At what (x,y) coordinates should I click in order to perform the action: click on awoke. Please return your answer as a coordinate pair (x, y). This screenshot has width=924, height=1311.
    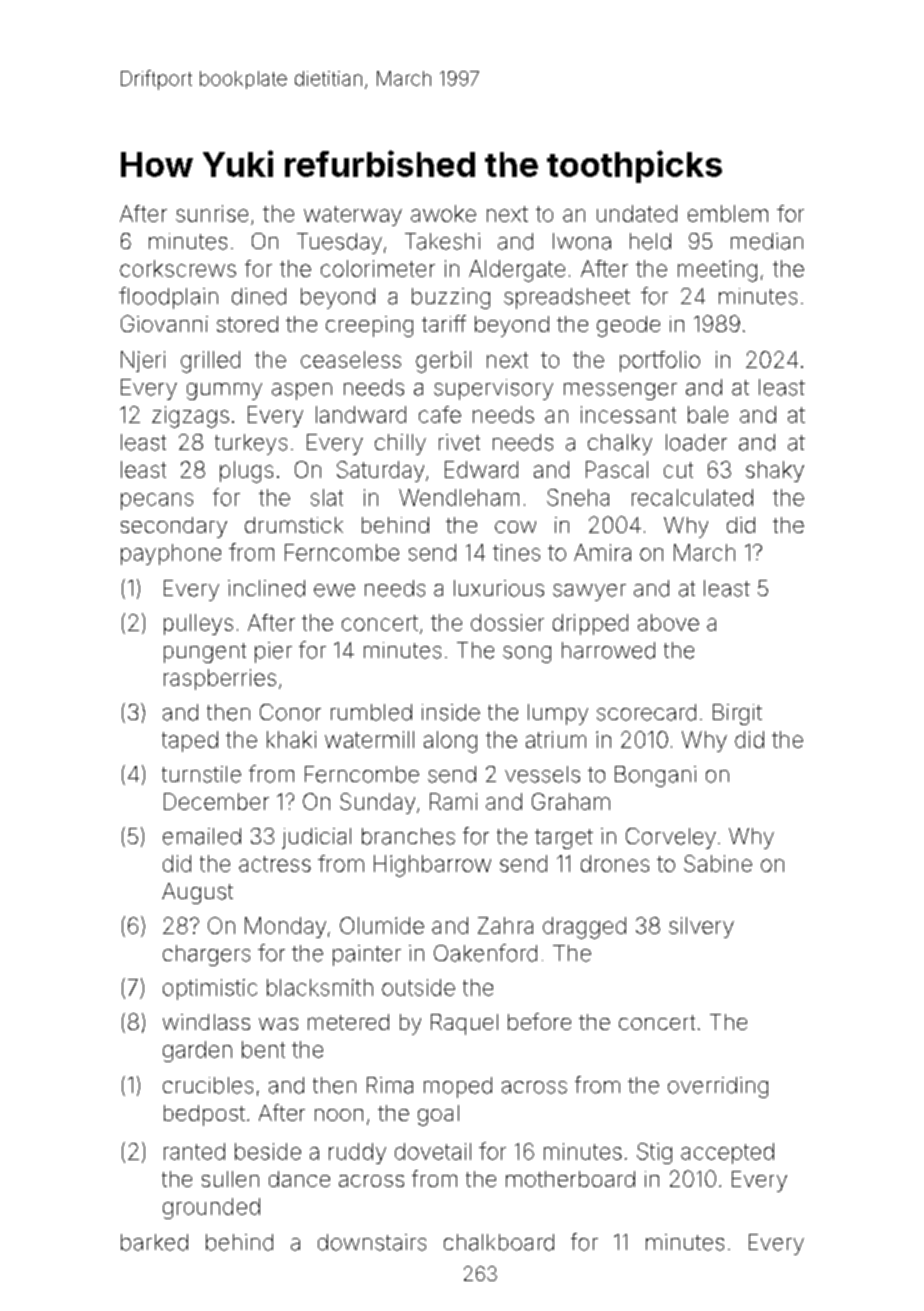
    Looking at the image, I should click on (443, 213).
